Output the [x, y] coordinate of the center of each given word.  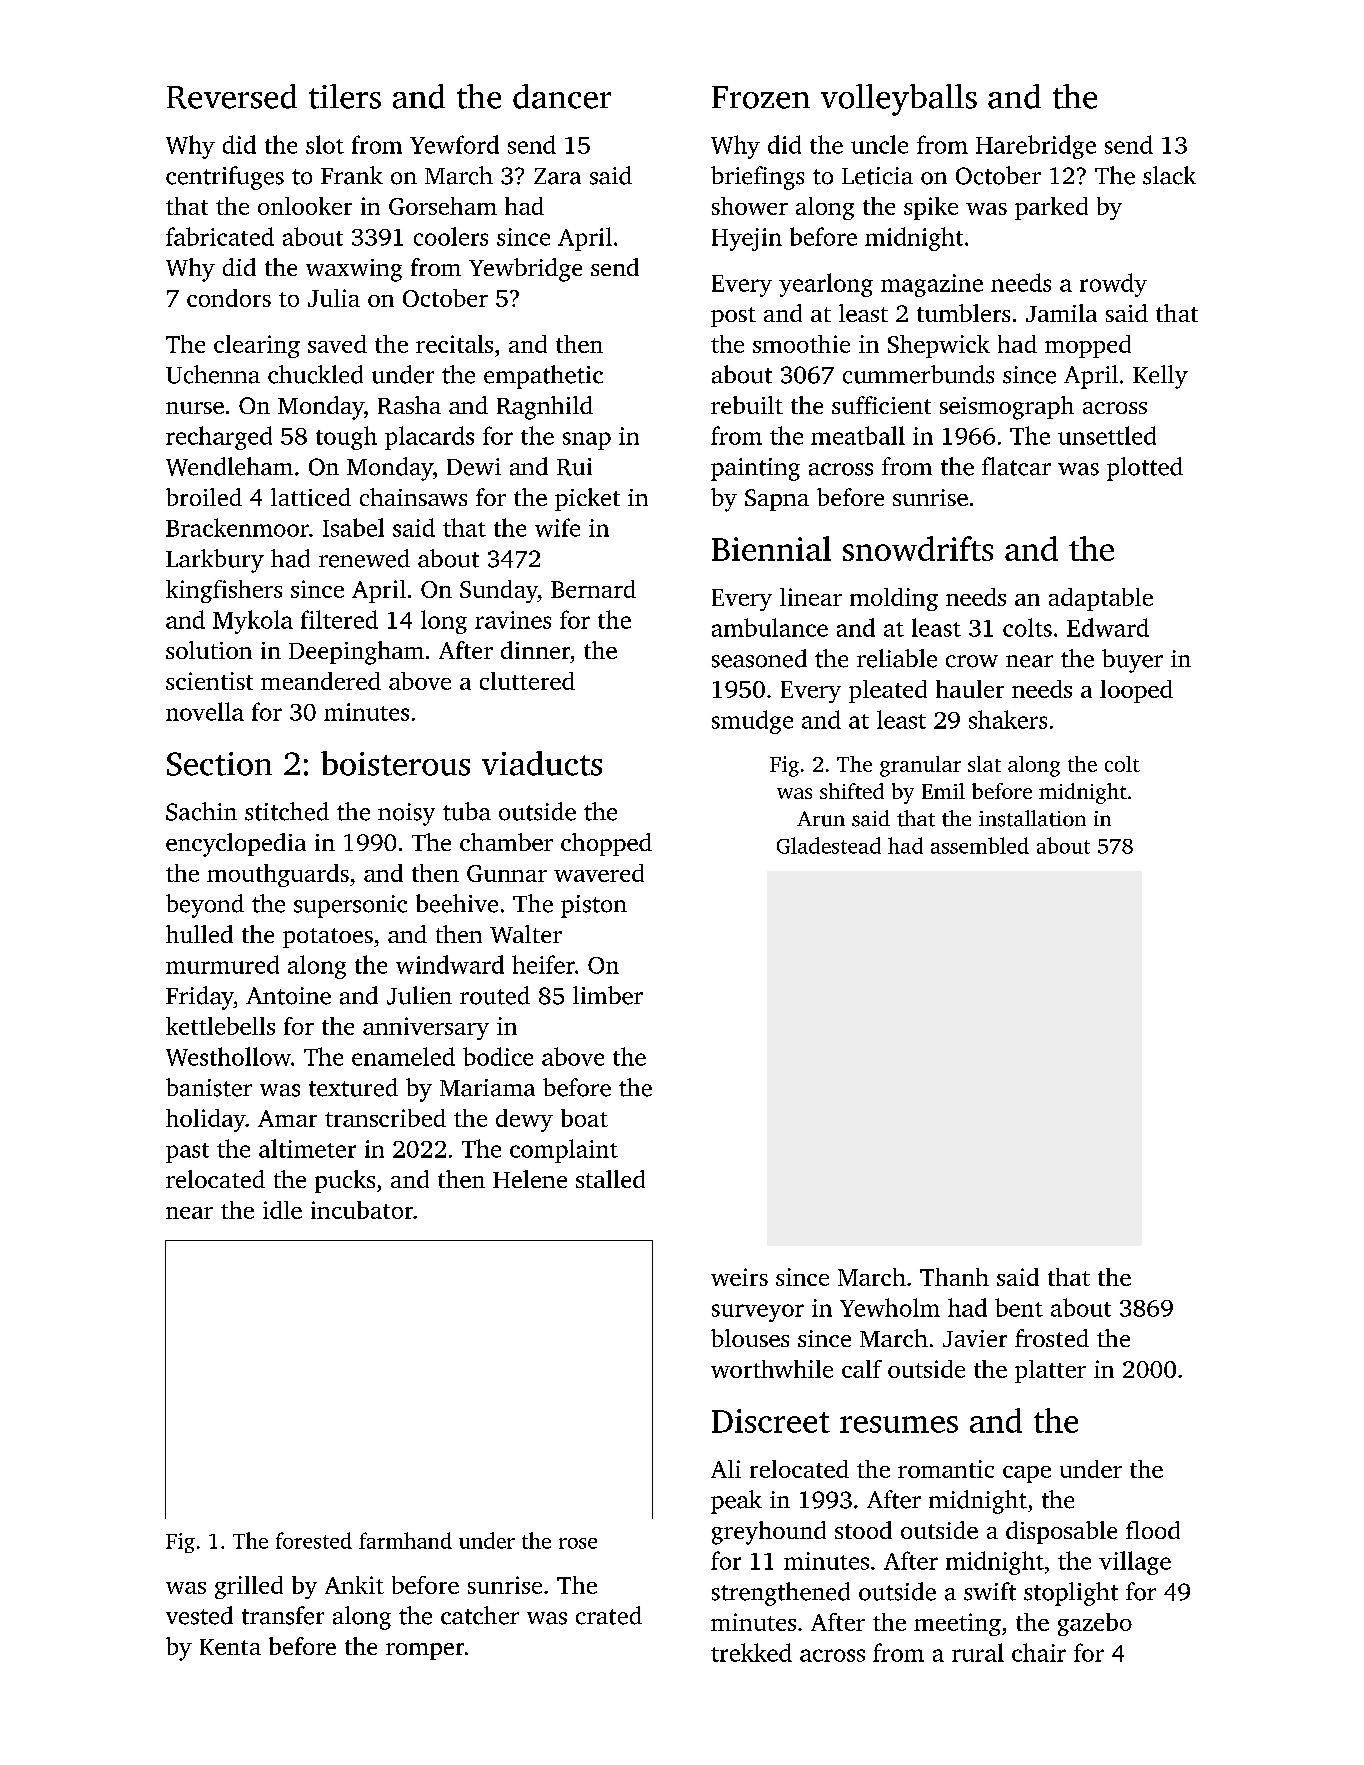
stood [863, 1530]
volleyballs [899, 100]
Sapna [777, 500]
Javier [975, 1338]
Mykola [253, 622]
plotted [1145, 469]
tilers [345, 96]
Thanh [954, 1277]
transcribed [385, 1118]
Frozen [761, 97]
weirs [739, 1277]
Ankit [354, 1585]
